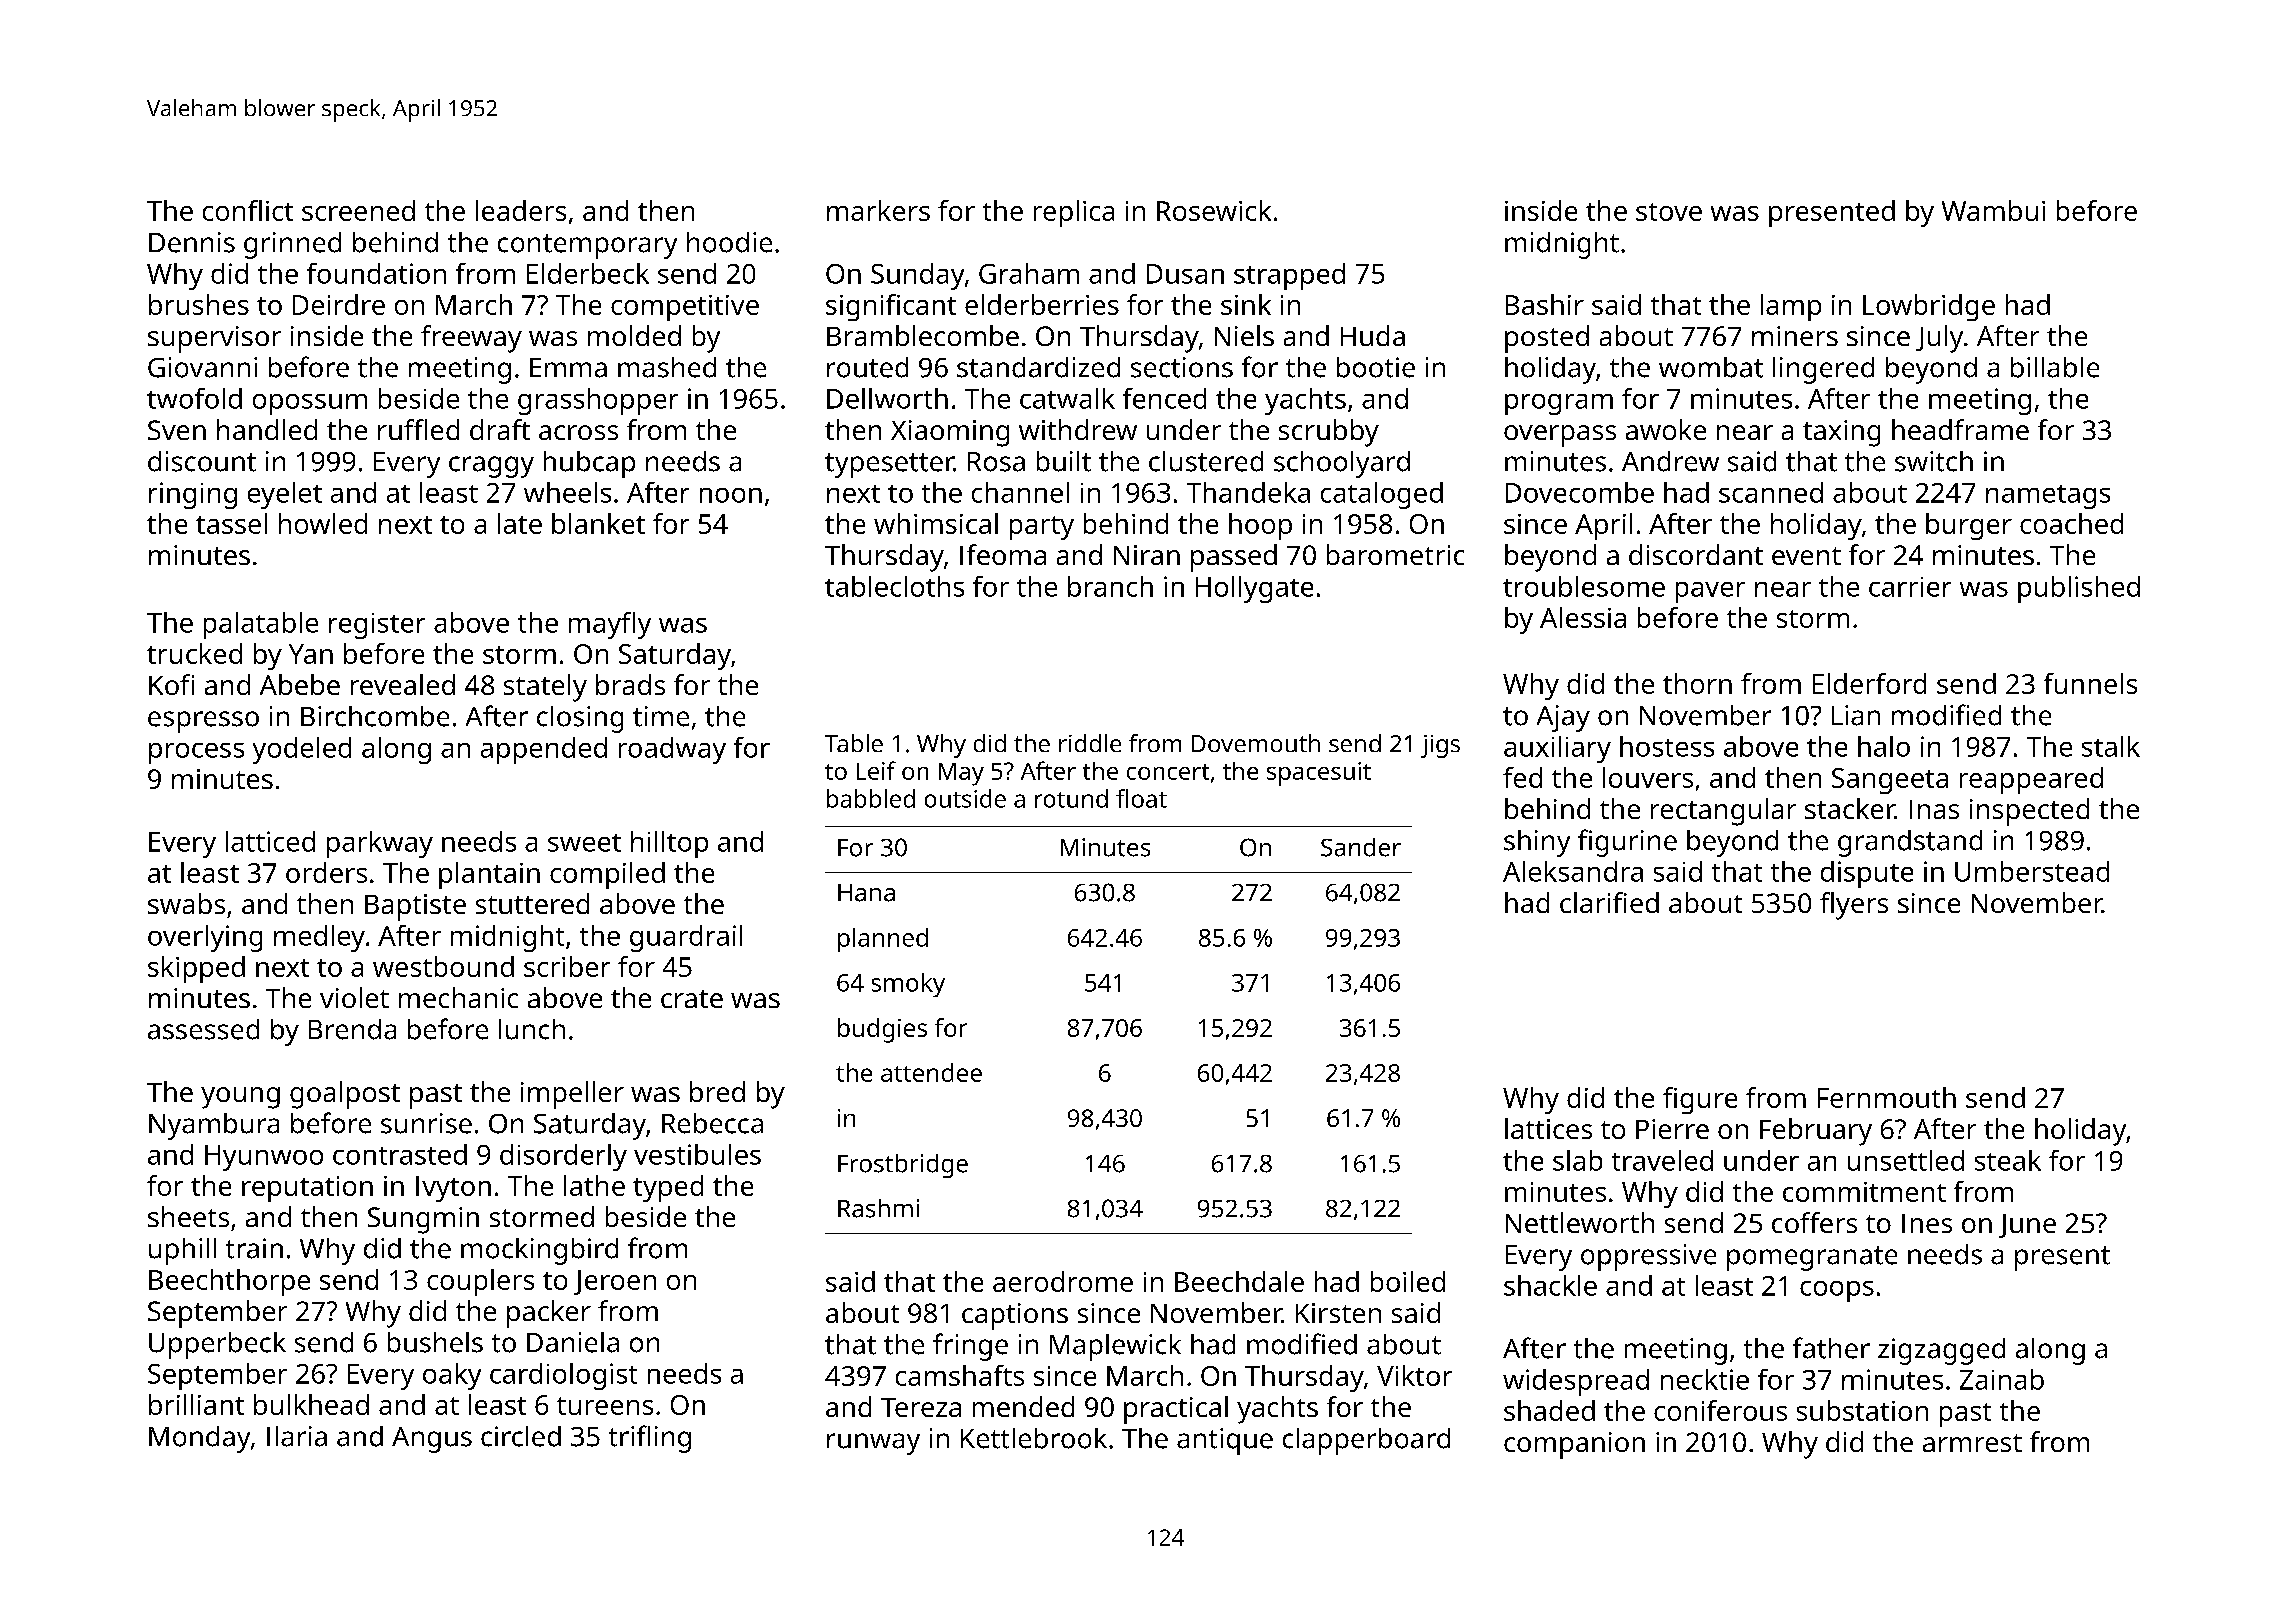  What do you see at coordinates (1260, 526) in the page?
I see `hoop` at bounding box center [1260, 526].
